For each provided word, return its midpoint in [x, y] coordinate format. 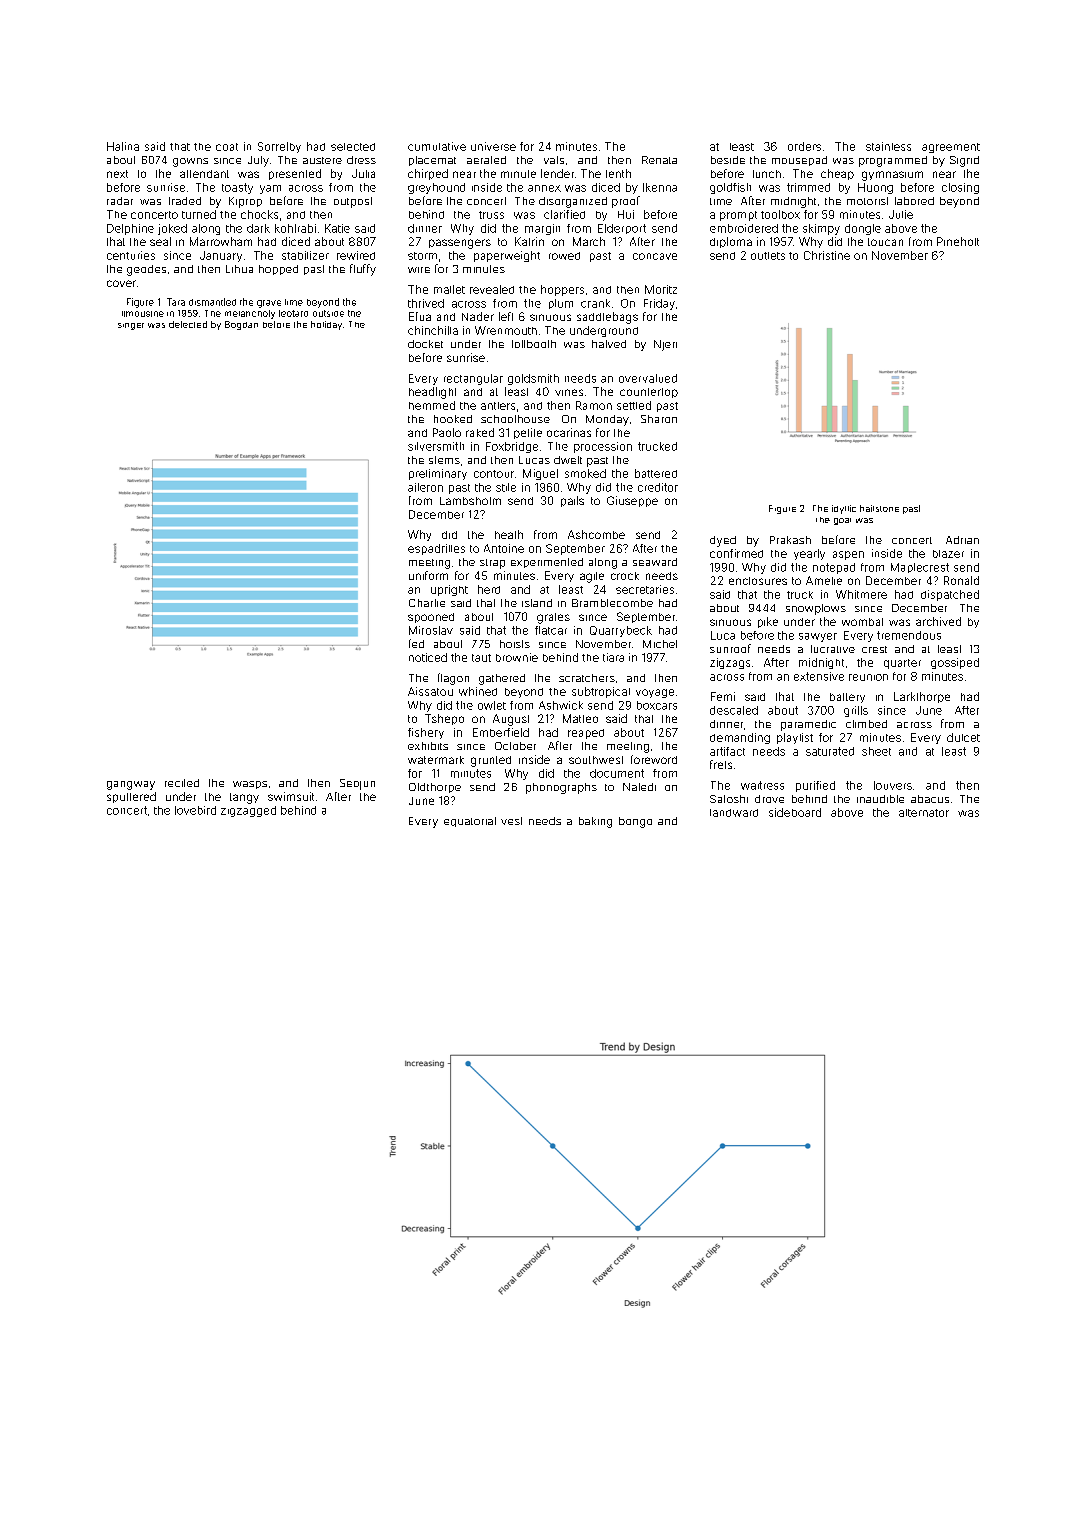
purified [815, 786]
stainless [888, 146]
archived [938, 621]
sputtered [131, 797]
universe [493, 146]
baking [595, 822]
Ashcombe [596, 534]
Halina [123, 146]
